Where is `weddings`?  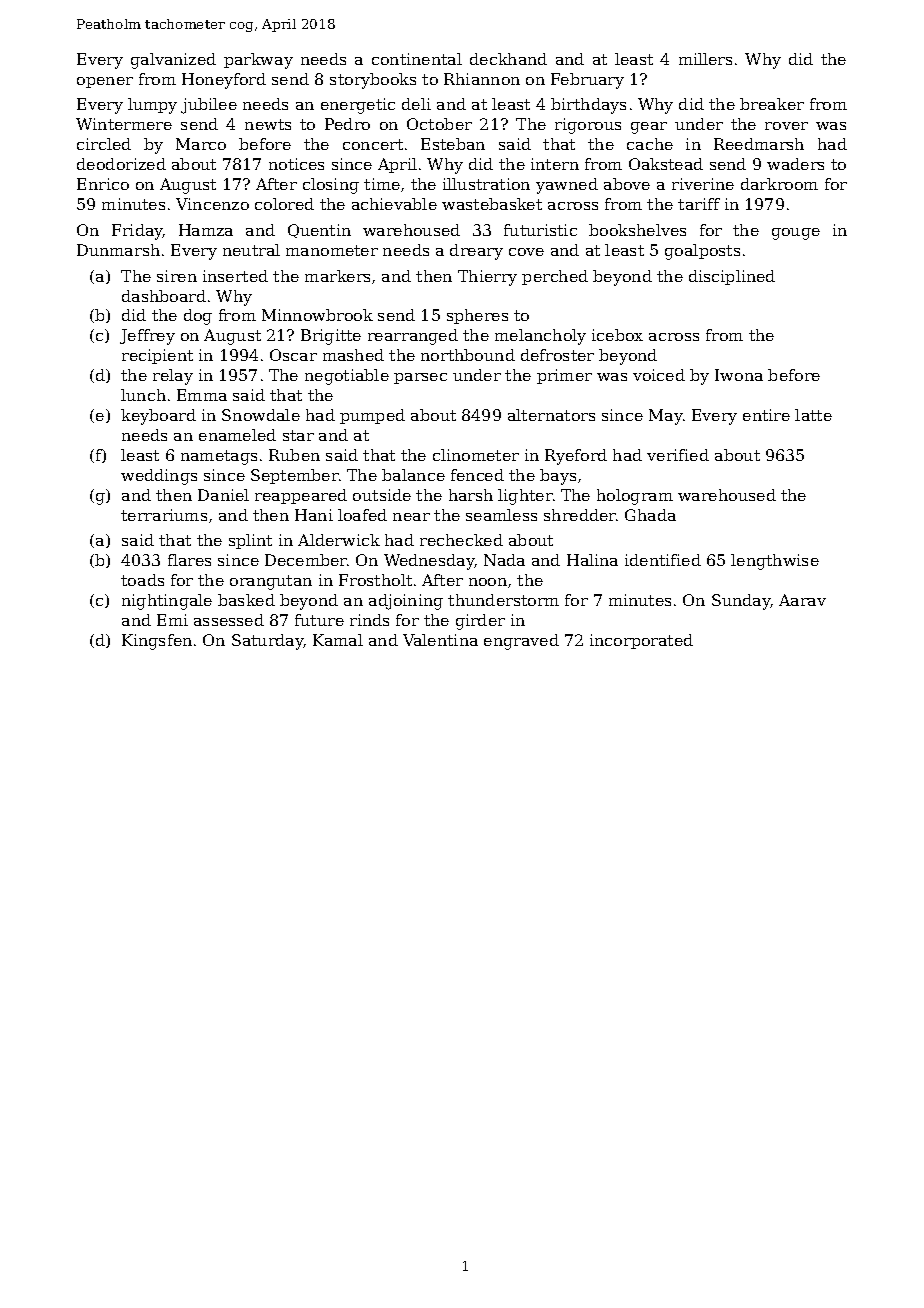 weddings is located at coordinates (159, 477).
